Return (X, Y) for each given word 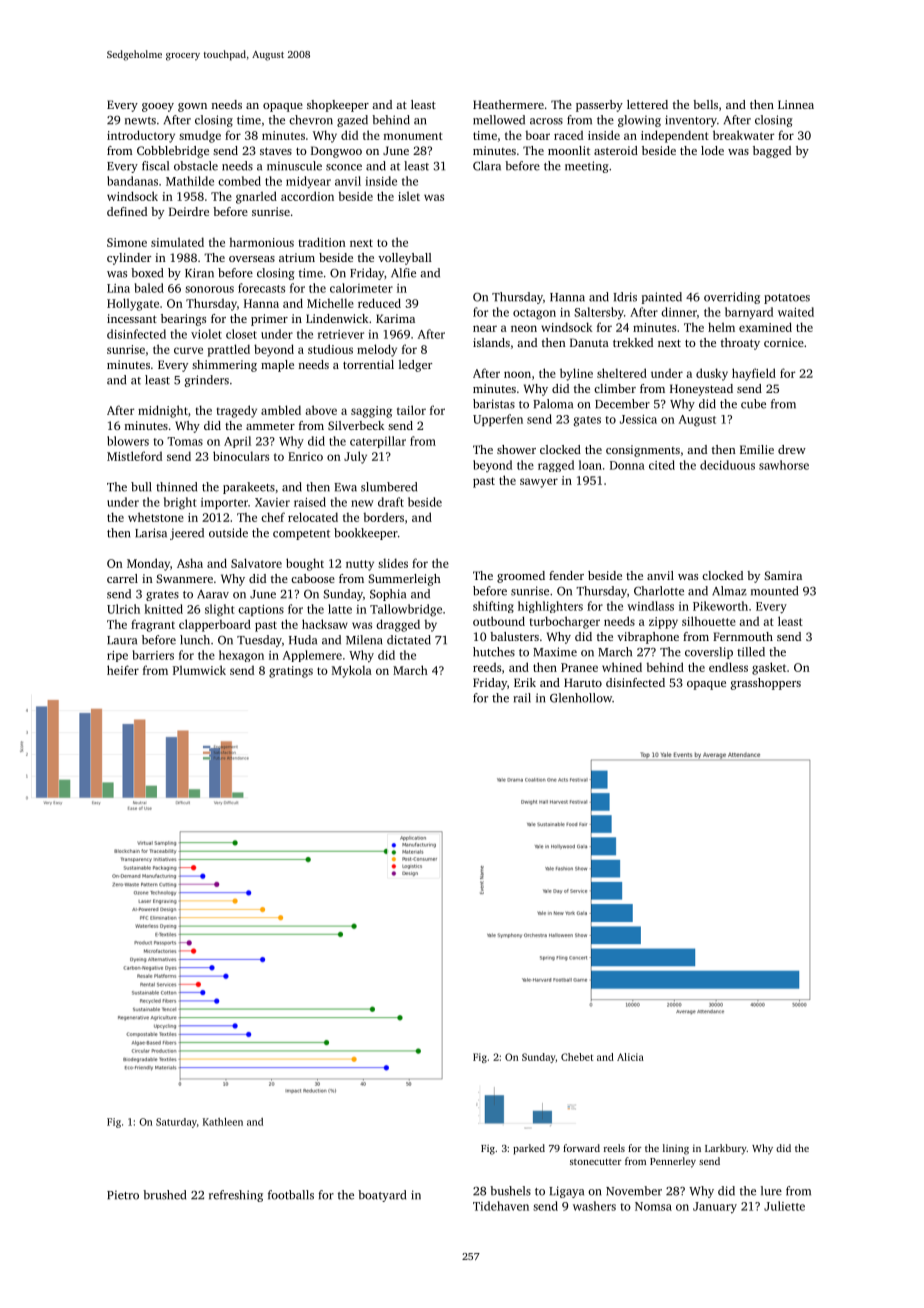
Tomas (185, 441)
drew (792, 449)
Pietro (123, 1195)
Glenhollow (581, 698)
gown (192, 107)
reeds (487, 667)
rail (522, 698)
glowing (639, 121)
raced (568, 135)
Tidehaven (501, 1206)
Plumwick (199, 670)
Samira (783, 575)
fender (566, 575)
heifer (123, 670)
